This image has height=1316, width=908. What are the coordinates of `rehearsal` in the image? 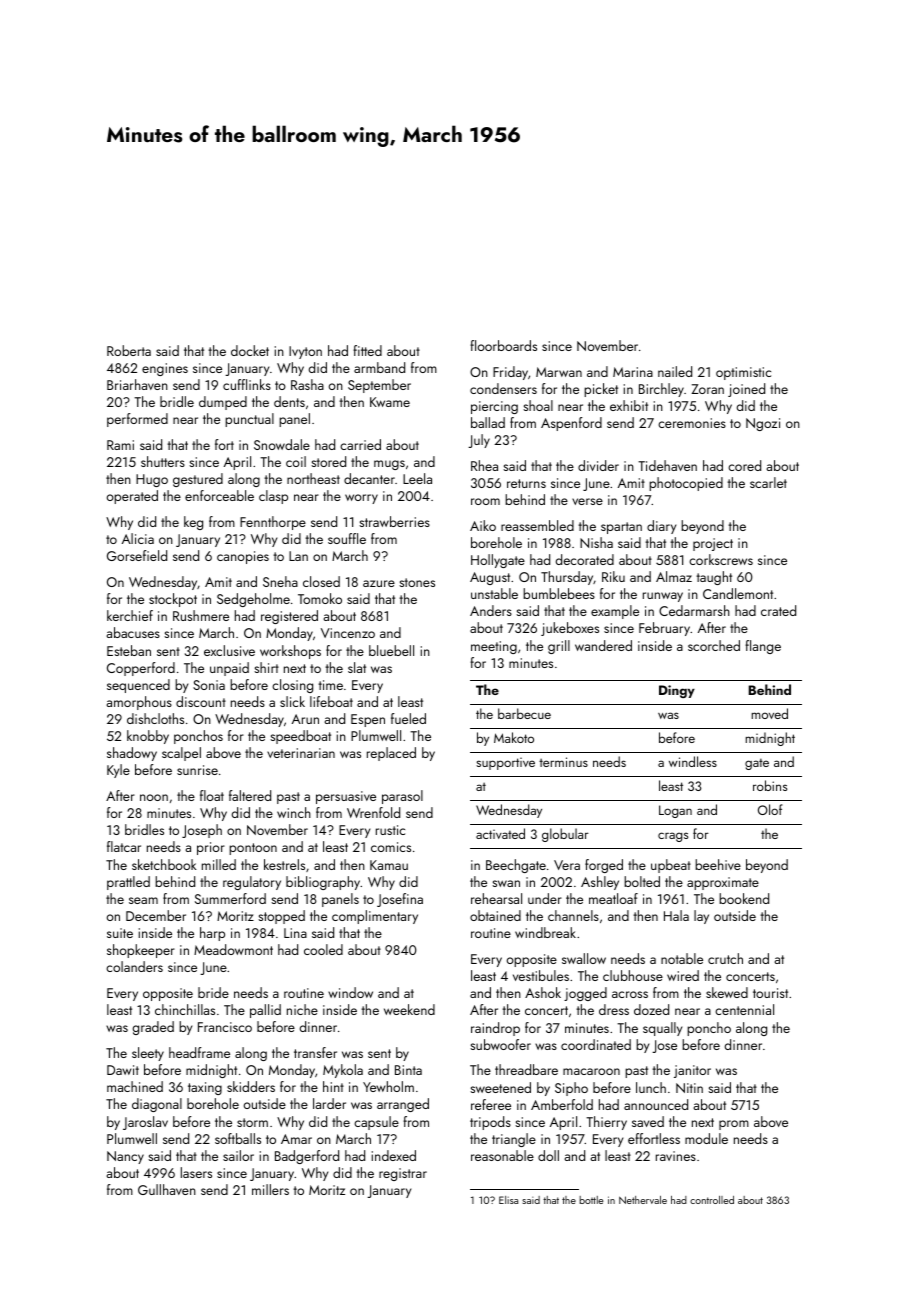 It's located at (496, 898).
